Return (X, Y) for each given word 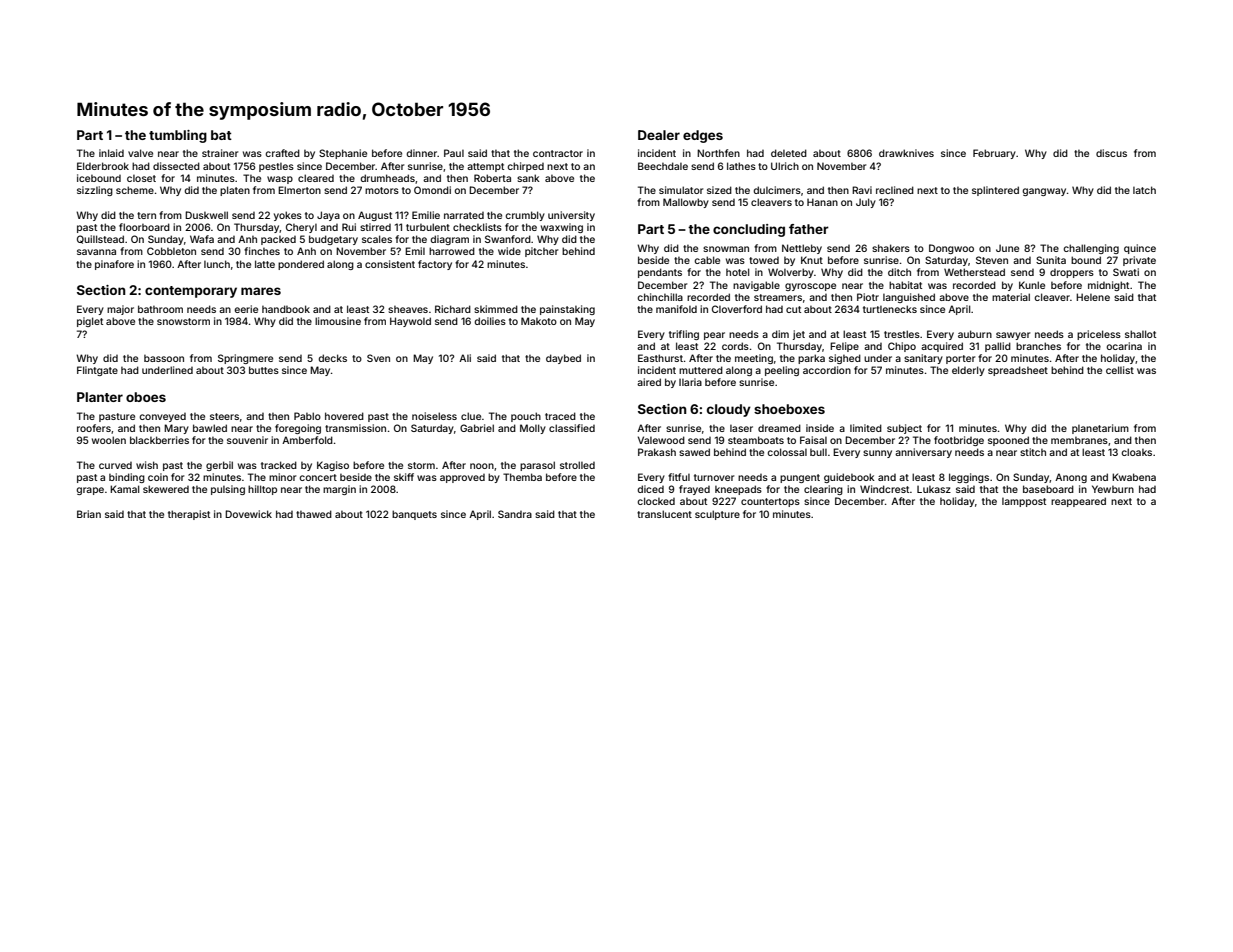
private (1139, 261)
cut (793, 309)
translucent (664, 514)
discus (1111, 153)
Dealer (659, 135)
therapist (189, 515)
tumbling (178, 136)
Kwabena (1134, 477)
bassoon (164, 358)
